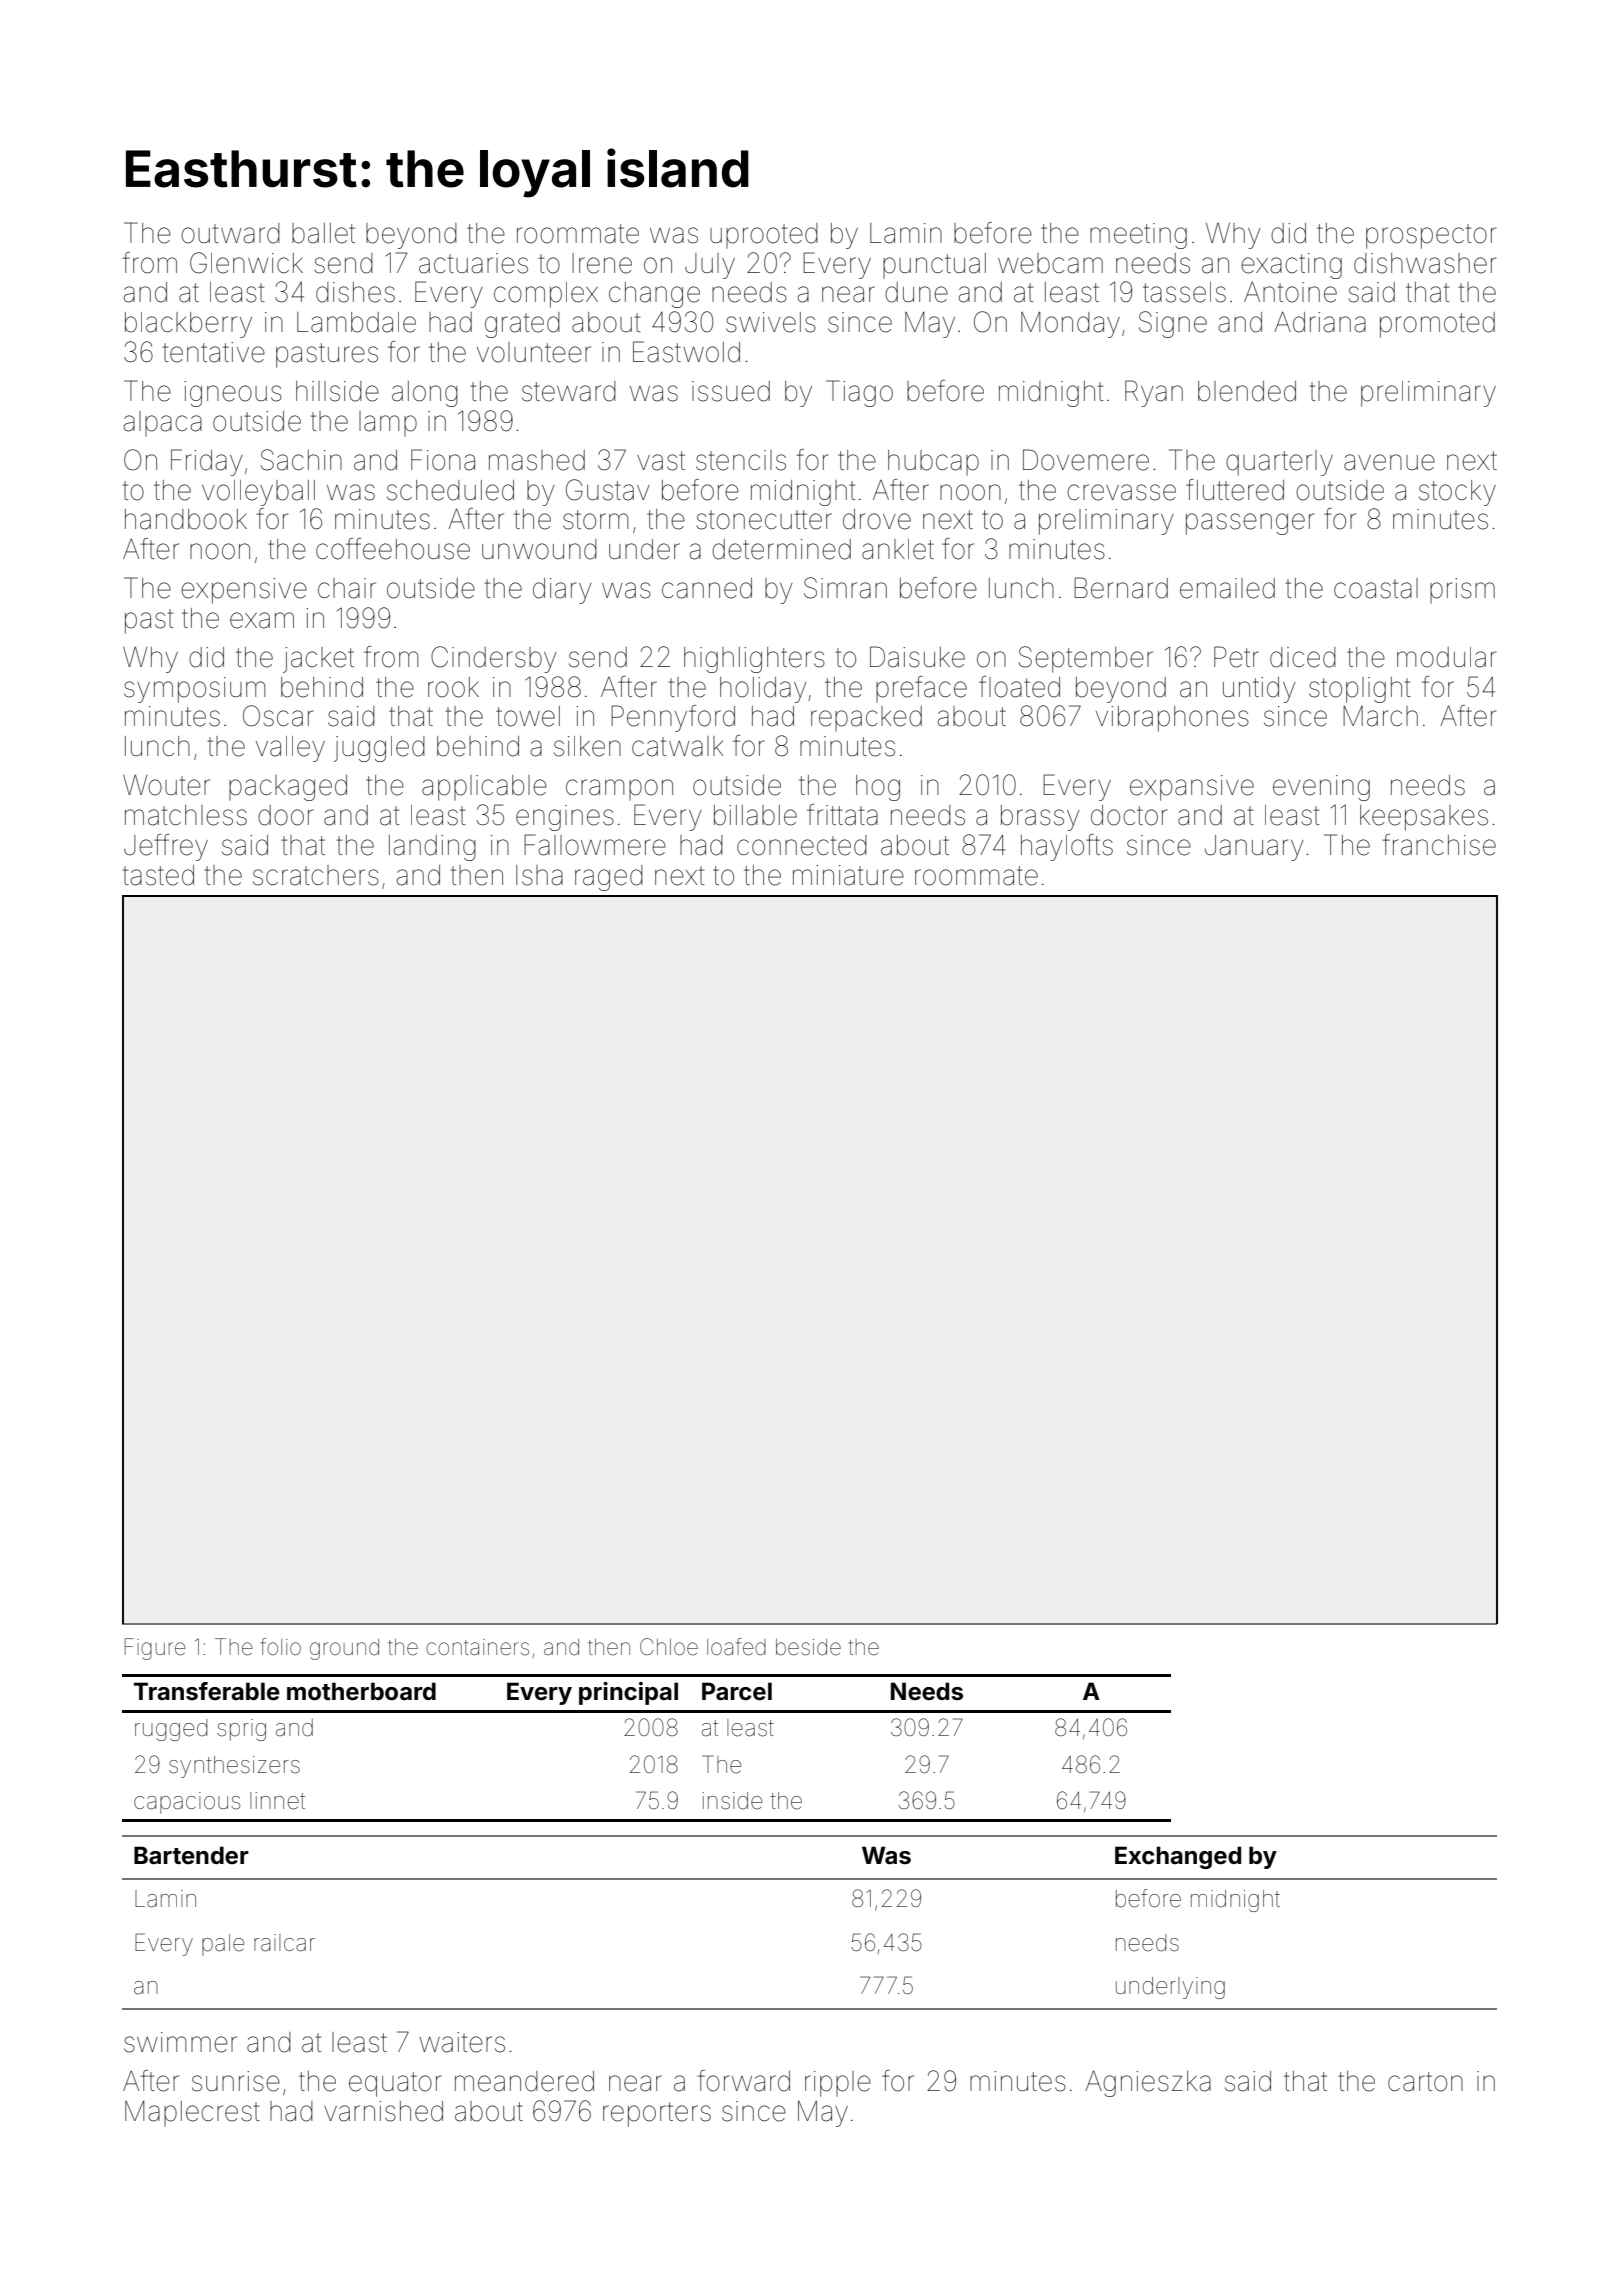 This screenshot has height=2292, width=1620. What do you see at coordinates (1425, 2082) in the screenshot?
I see `carton` at bounding box center [1425, 2082].
